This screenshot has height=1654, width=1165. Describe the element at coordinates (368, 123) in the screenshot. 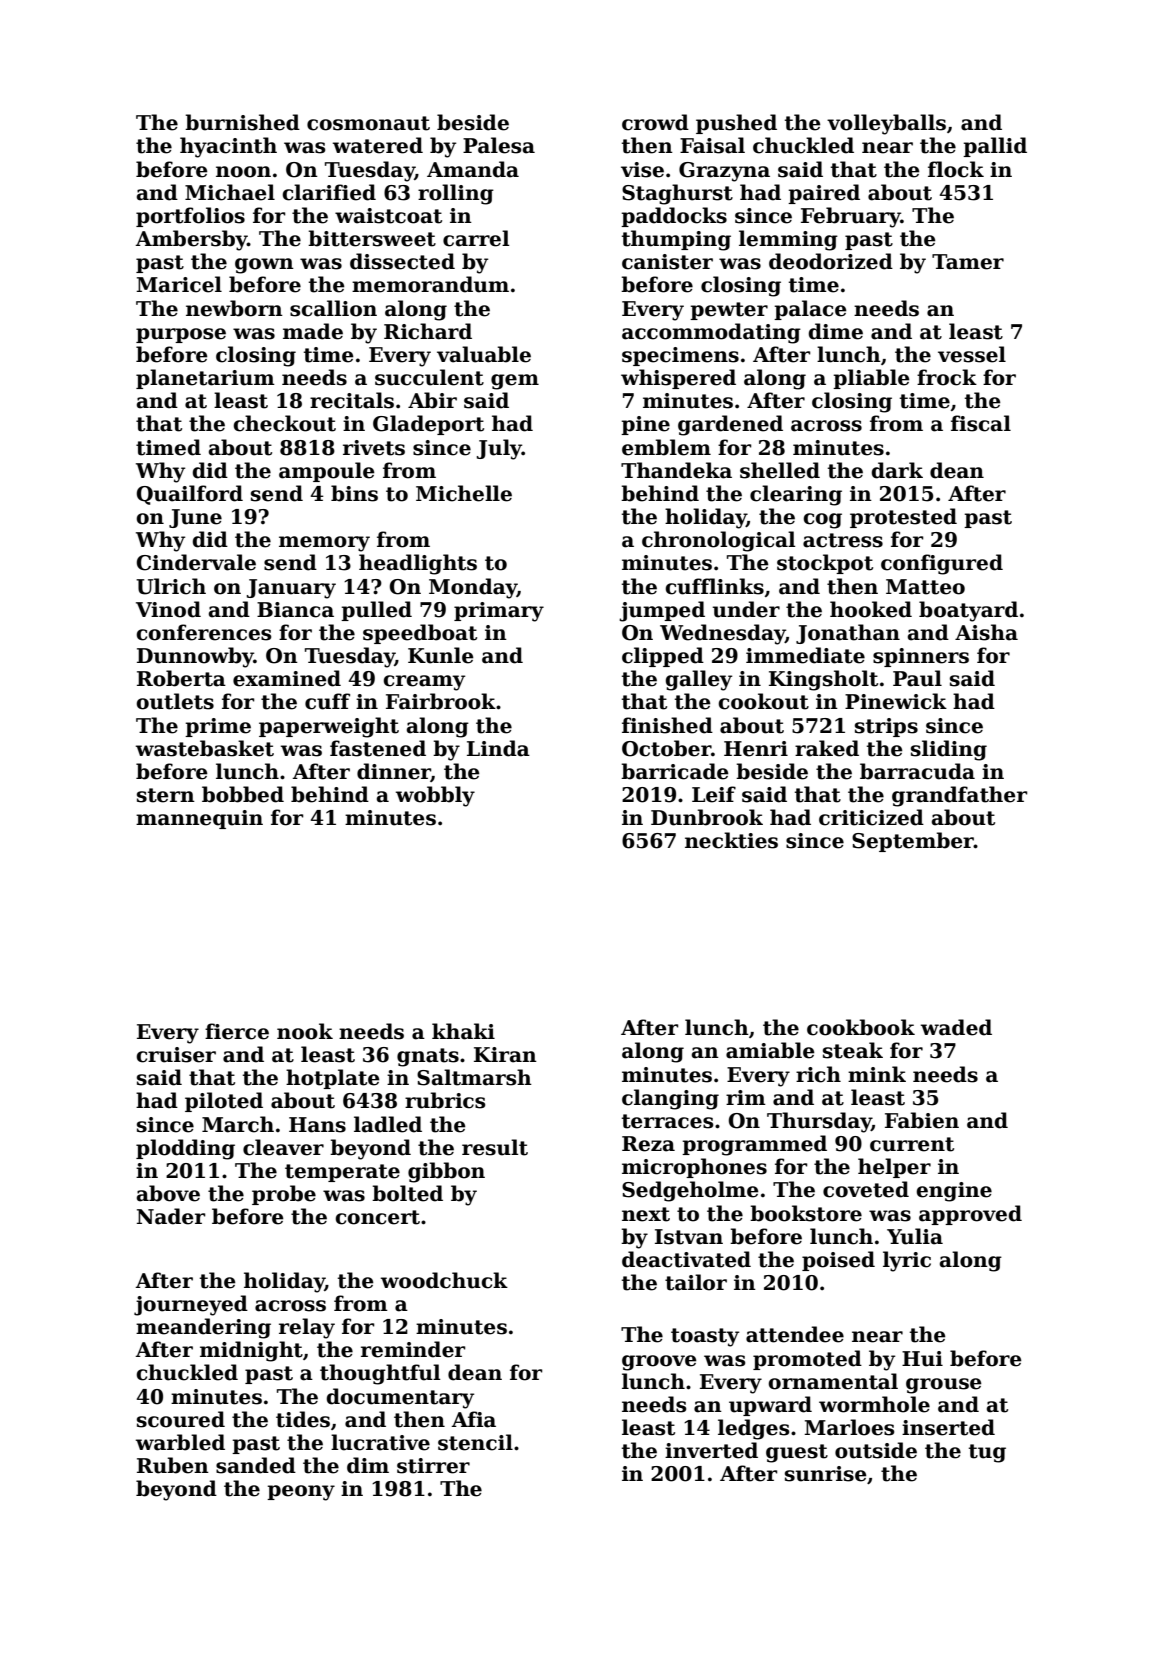

I see `cosmonaut` at that location.
